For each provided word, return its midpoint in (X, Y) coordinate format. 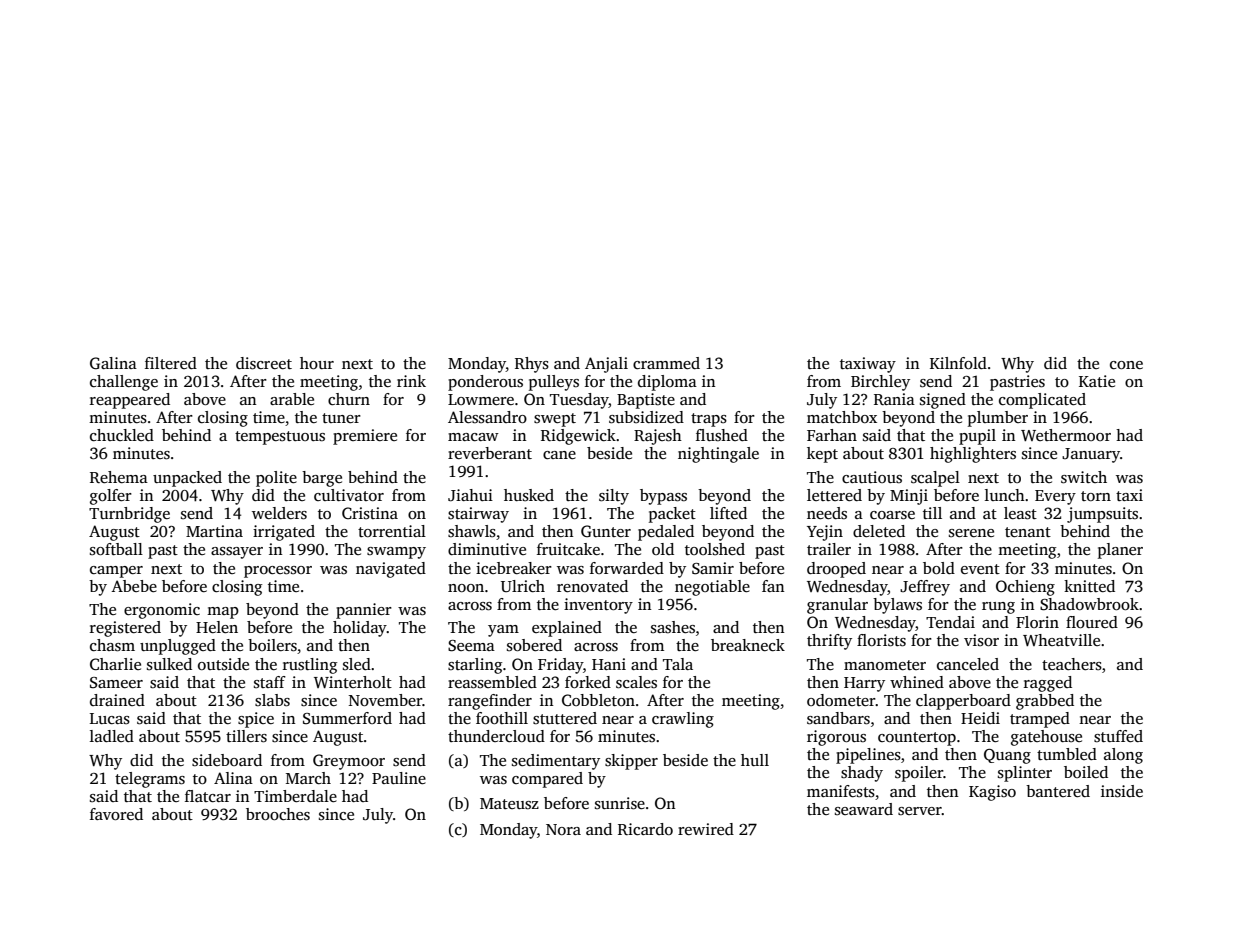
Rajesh (658, 437)
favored (116, 814)
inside (1122, 791)
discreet (264, 363)
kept (822, 455)
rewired (706, 829)
